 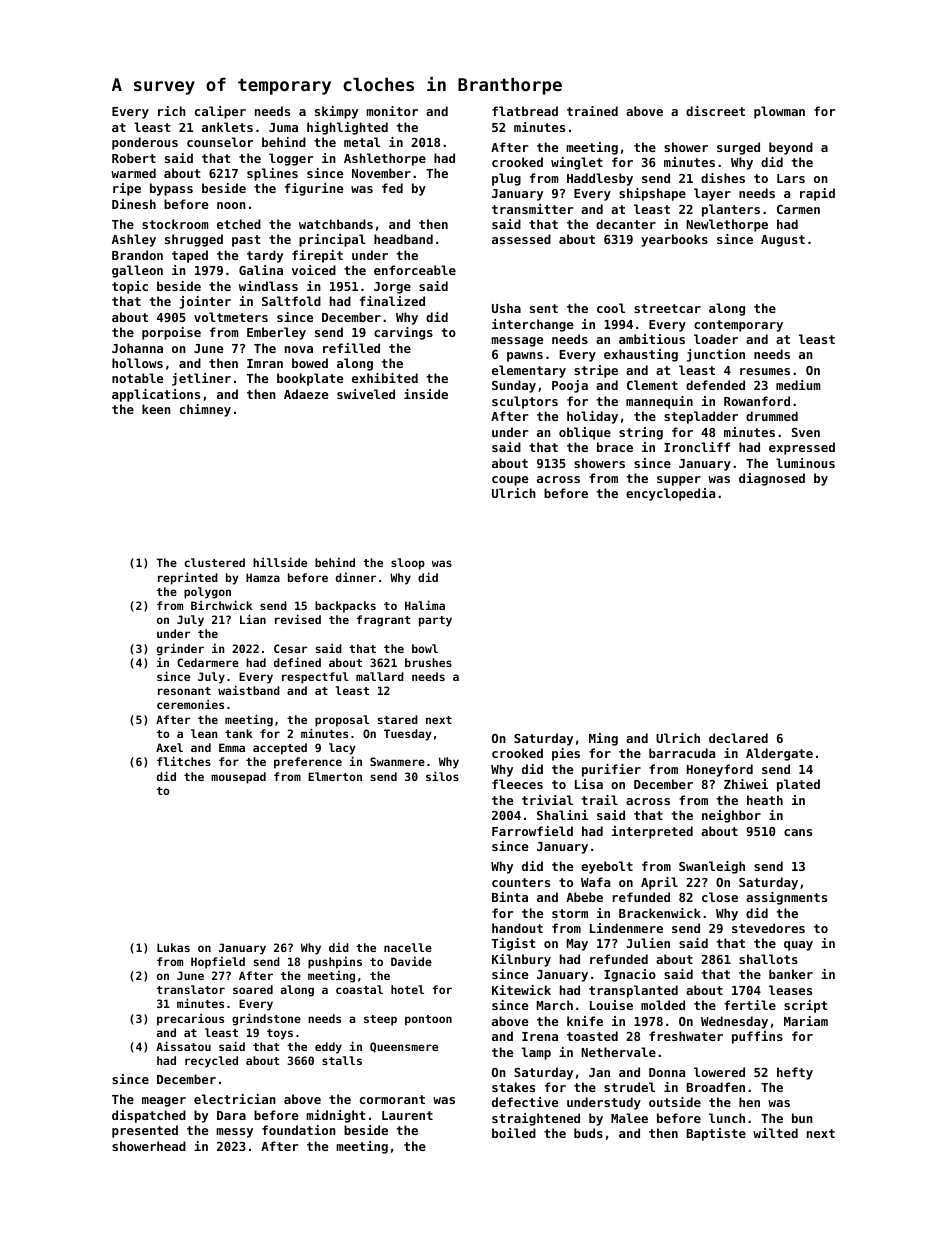 I want to click on caliper, so click(x=220, y=112).
